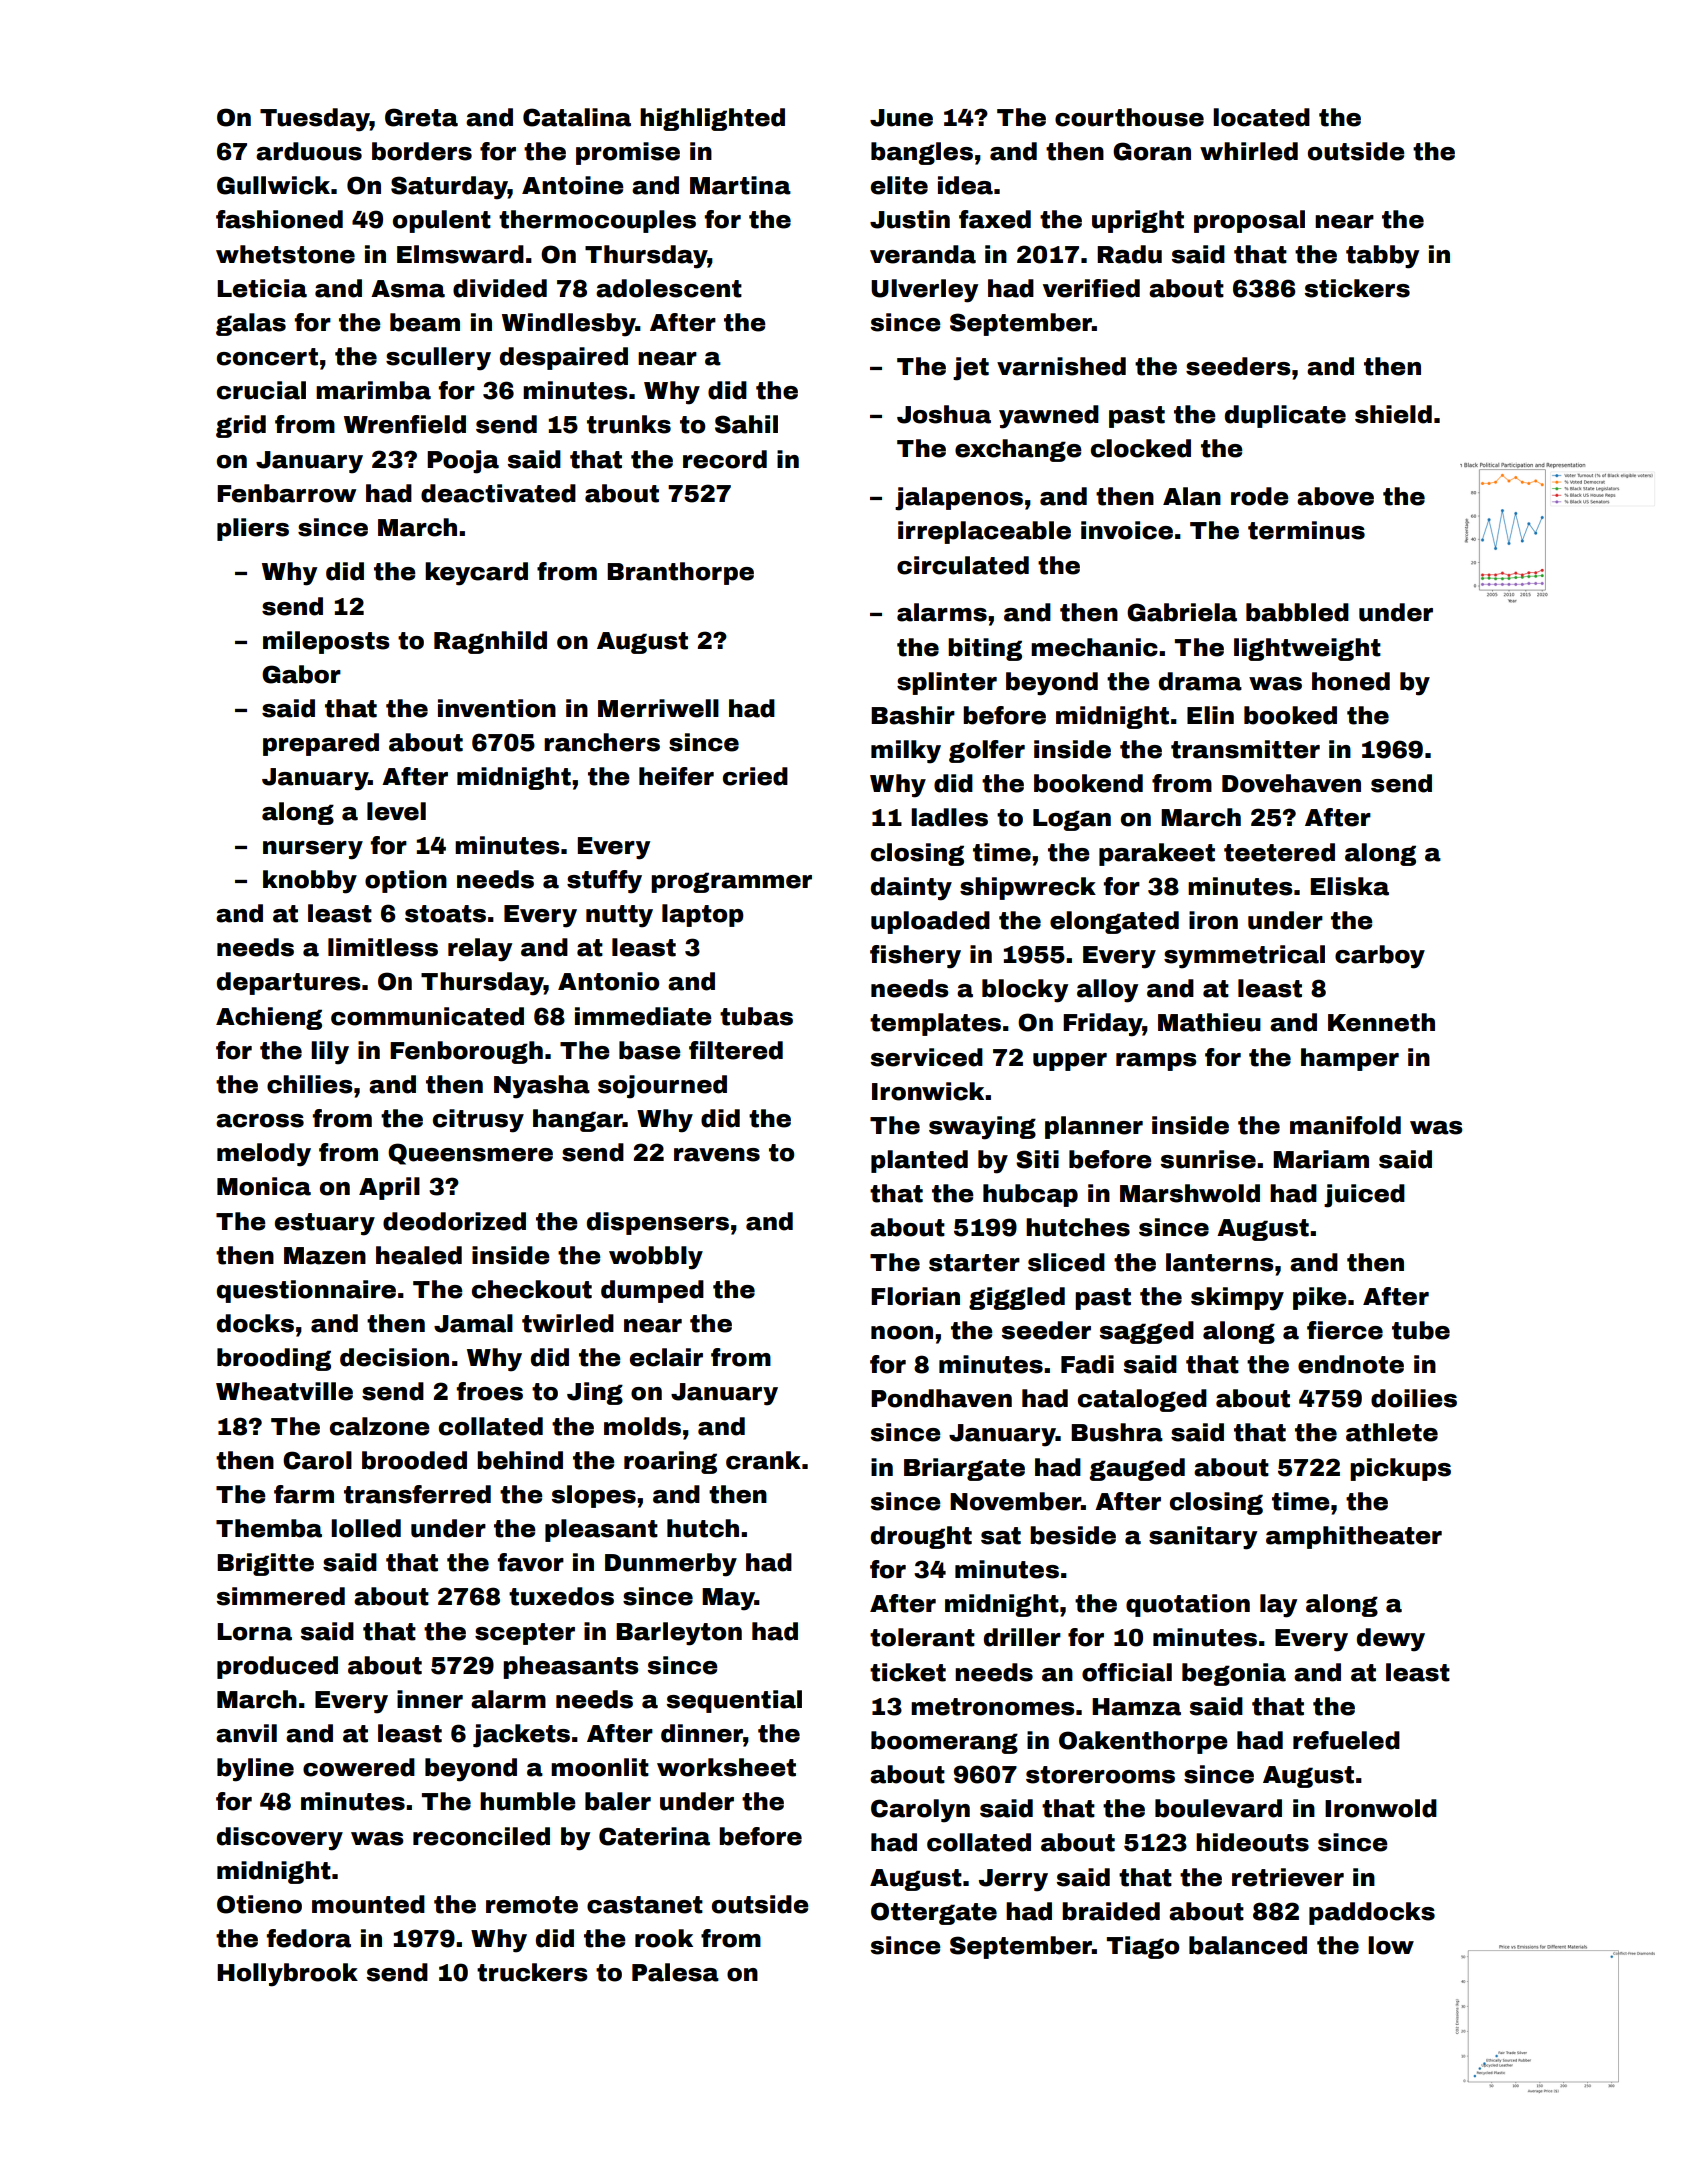 Image resolution: width=1683 pixels, height=2178 pixels. What do you see at coordinates (1261, 117) in the image?
I see `located` at bounding box center [1261, 117].
